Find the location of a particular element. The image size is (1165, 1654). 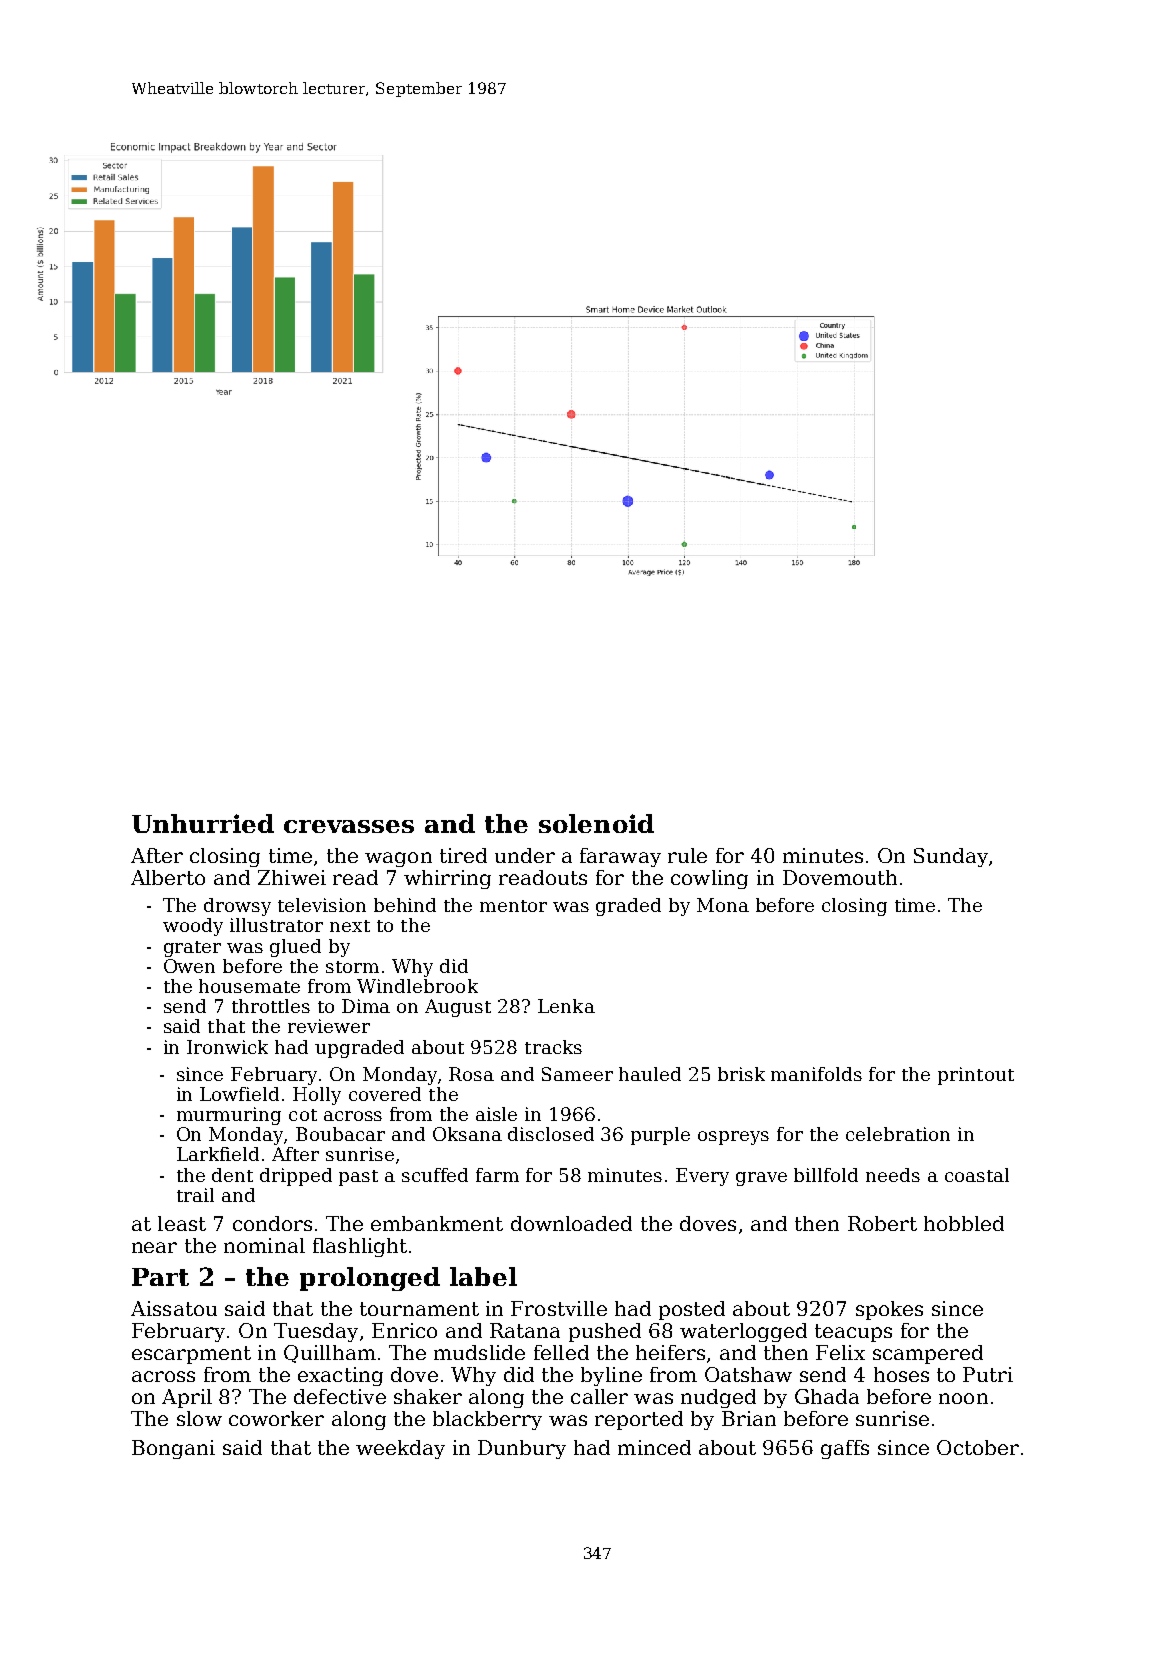

gaffs is located at coordinates (845, 1449).
